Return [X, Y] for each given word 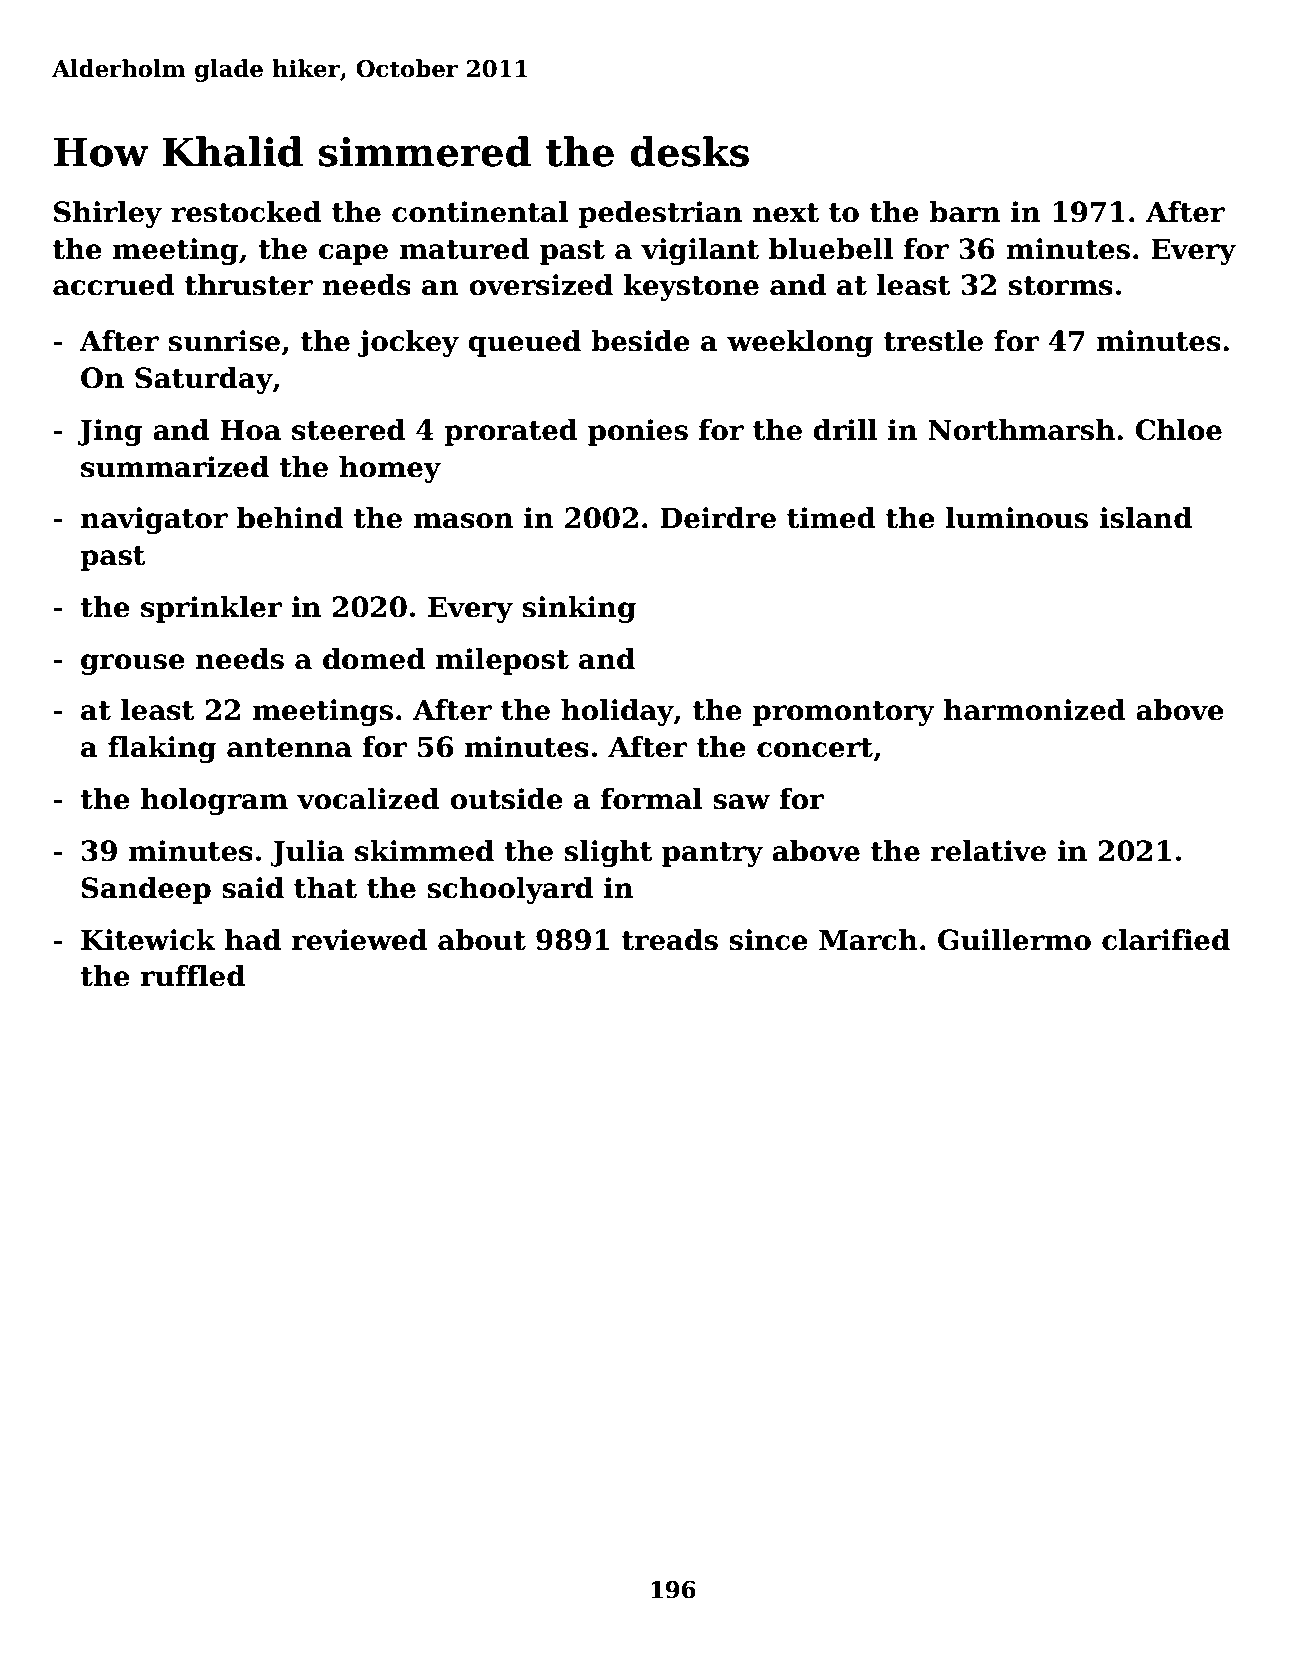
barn [964, 212]
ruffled [192, 976]
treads [670, 940]
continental [480, 212]
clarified [1166, 940]
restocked [246, 212]
